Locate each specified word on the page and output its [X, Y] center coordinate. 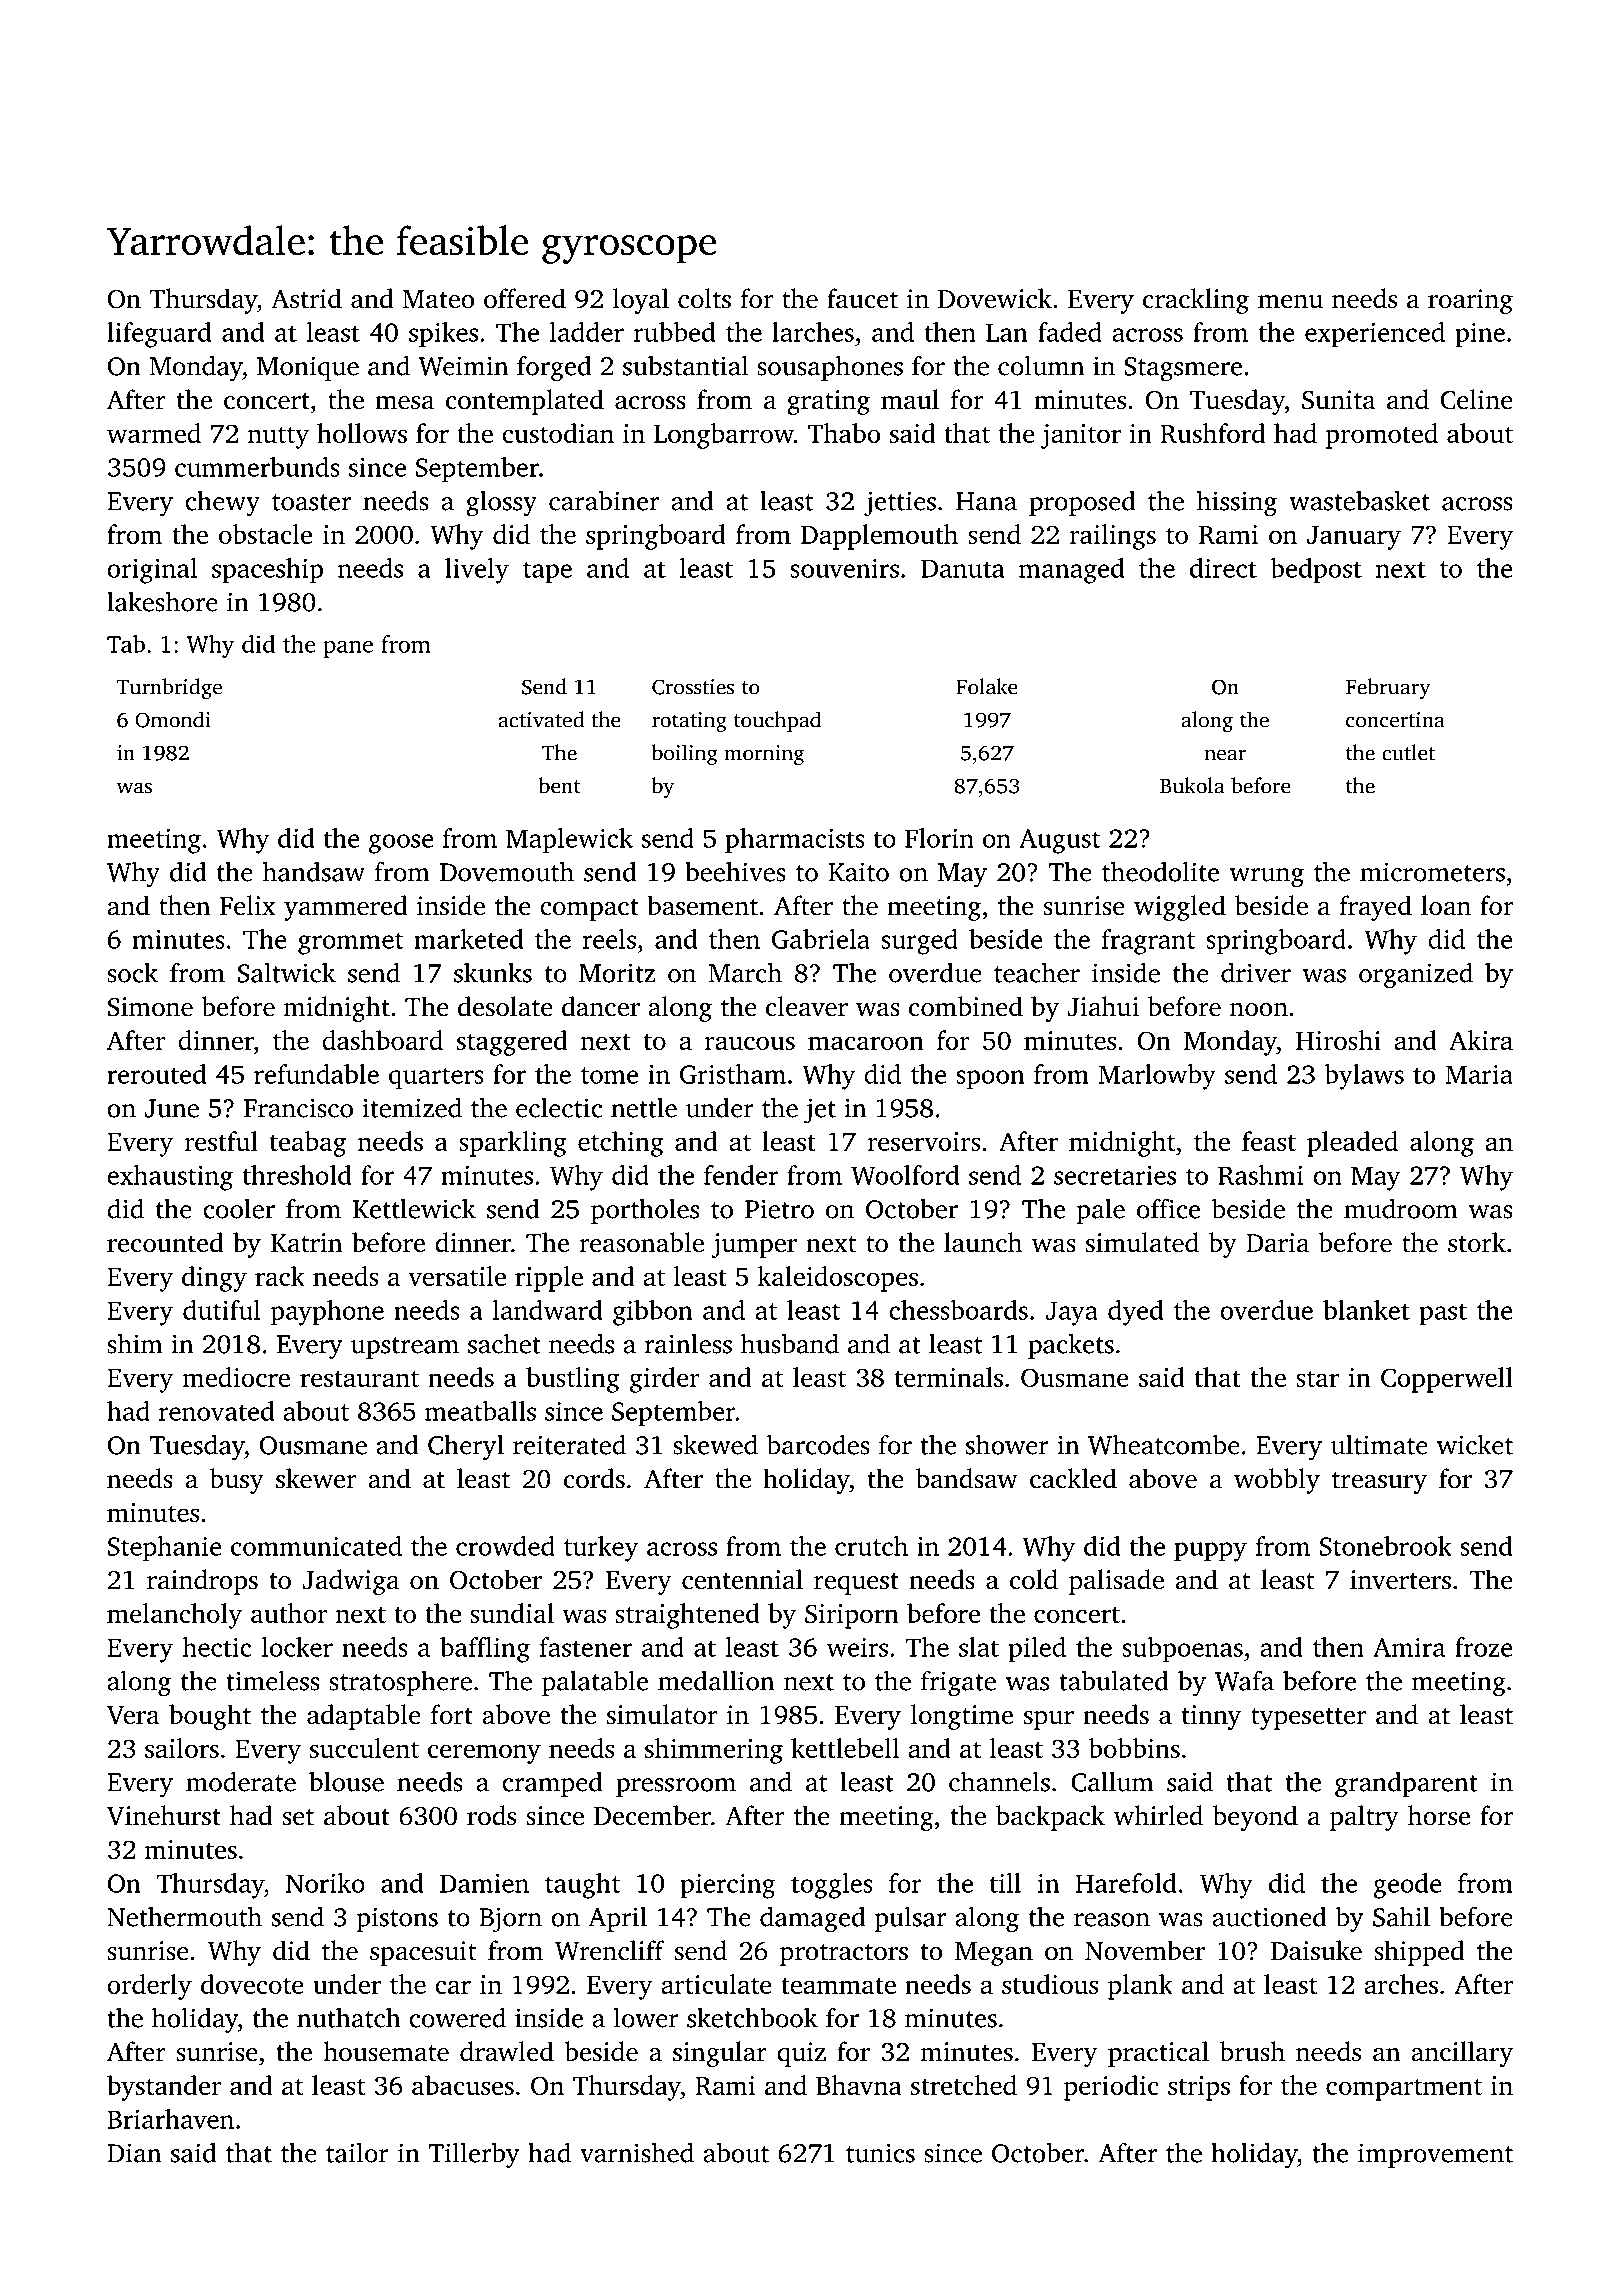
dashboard [382, 1040]
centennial [742, 1579]
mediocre [236, 1377]
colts [704, 298]
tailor [357, 2152]
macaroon [866, 1043]
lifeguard [159, 335]
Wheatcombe [1164, 1444]
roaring [1470, 301]
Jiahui [1103, 1006]
